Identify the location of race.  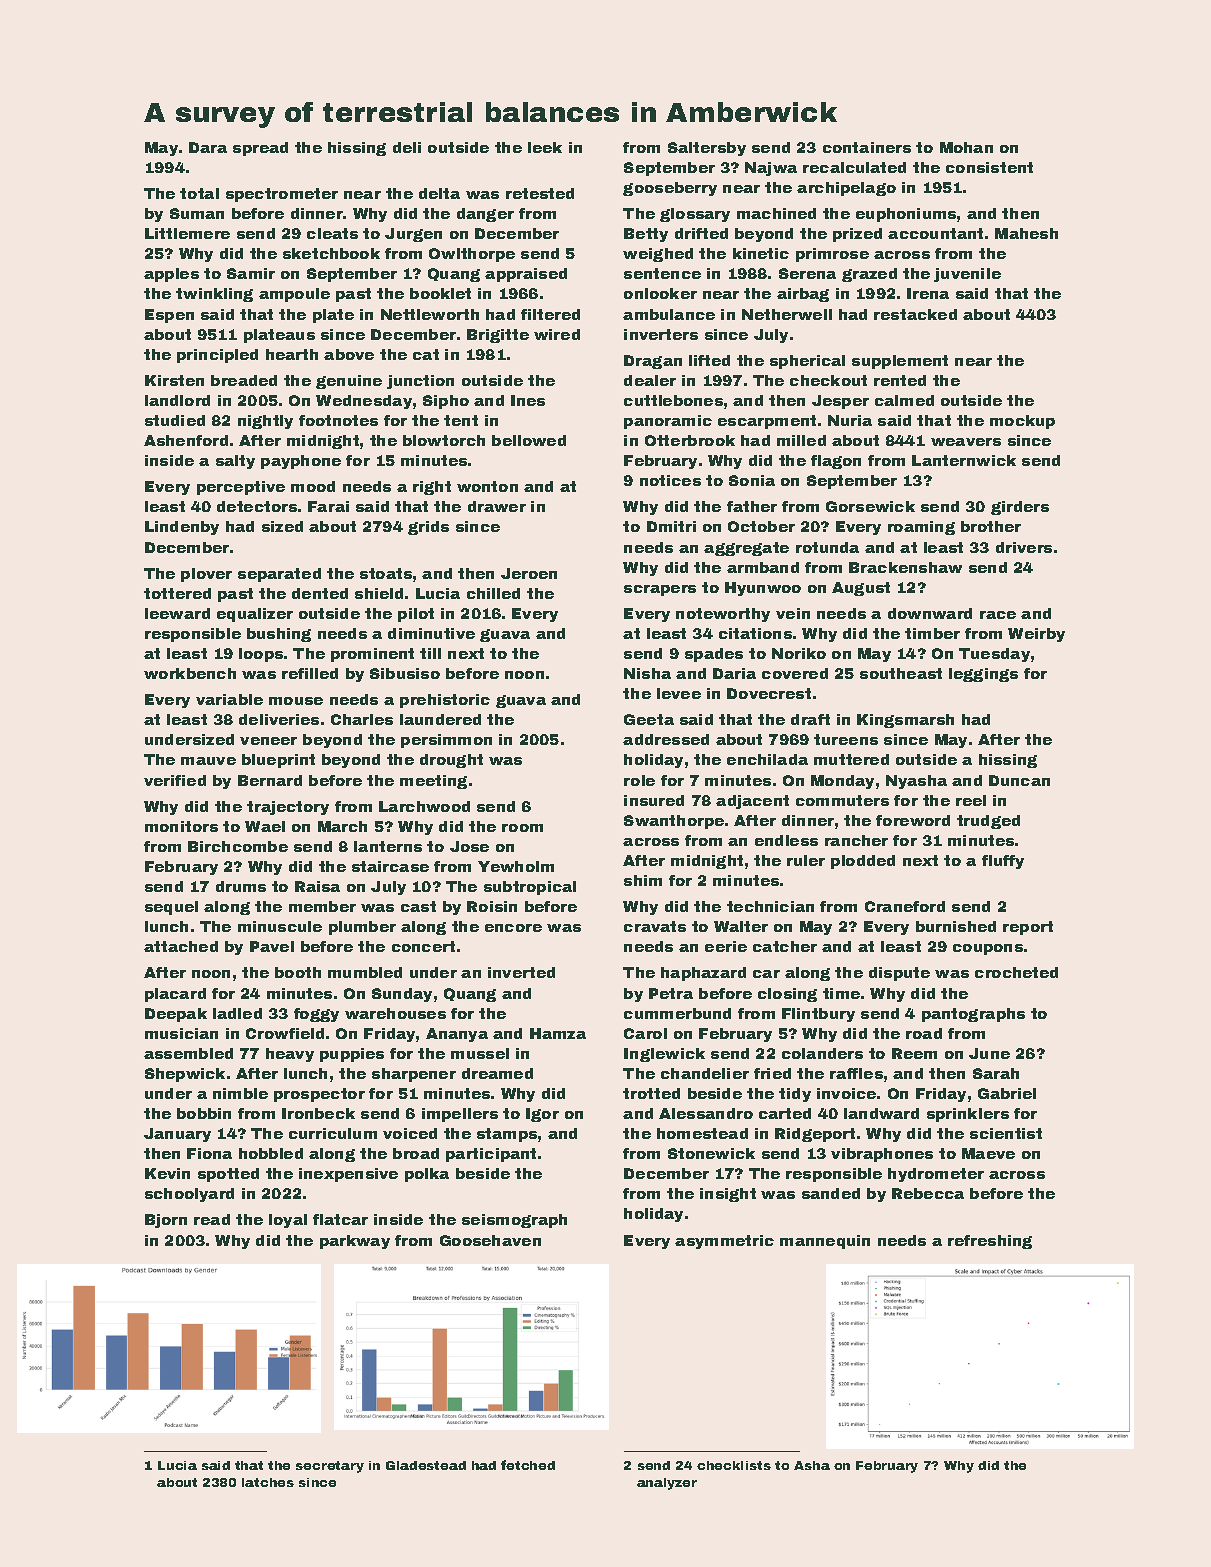
(998, 615).
